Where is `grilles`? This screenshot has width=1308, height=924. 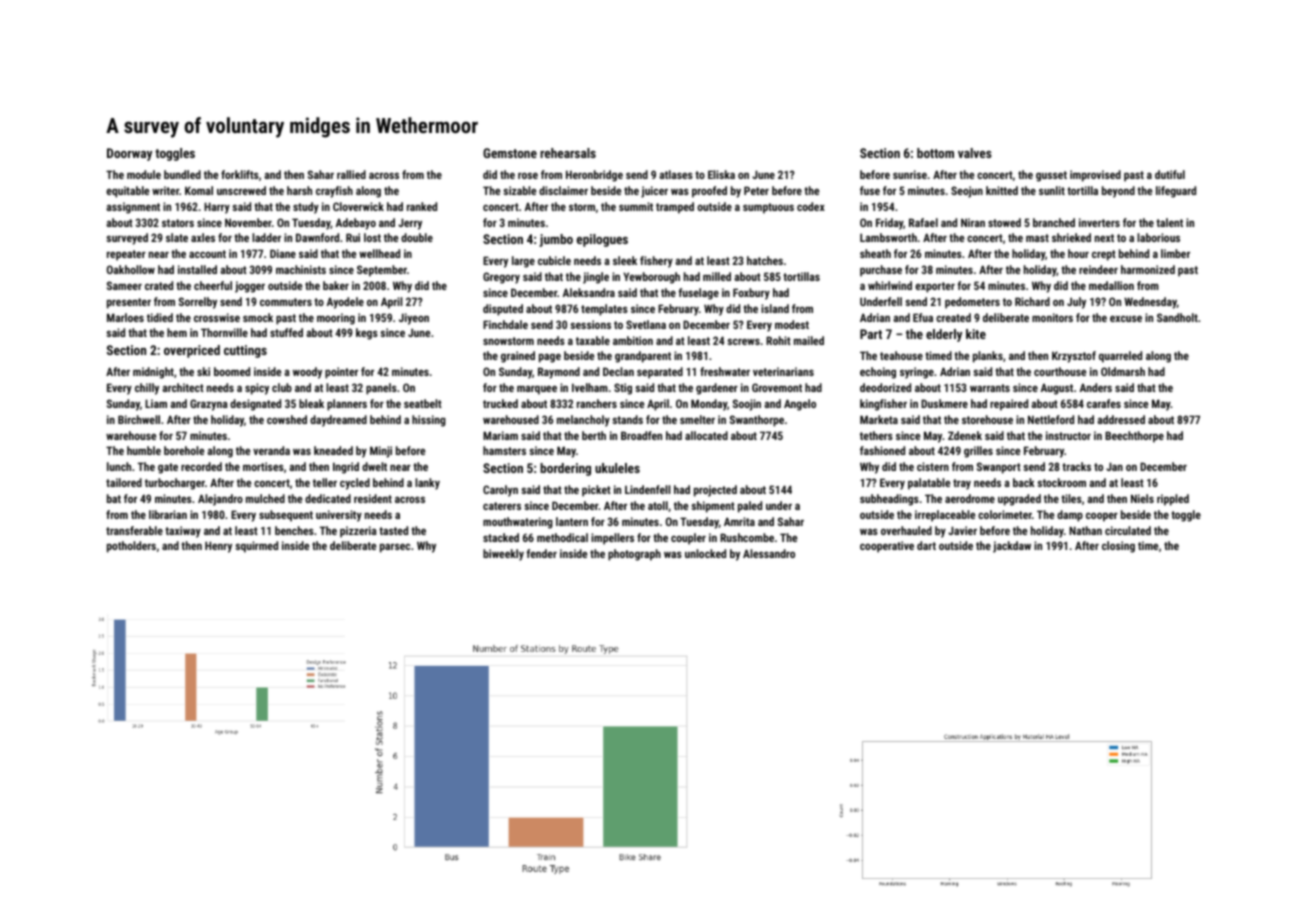 grilles is located at coordinates (978, 452).
